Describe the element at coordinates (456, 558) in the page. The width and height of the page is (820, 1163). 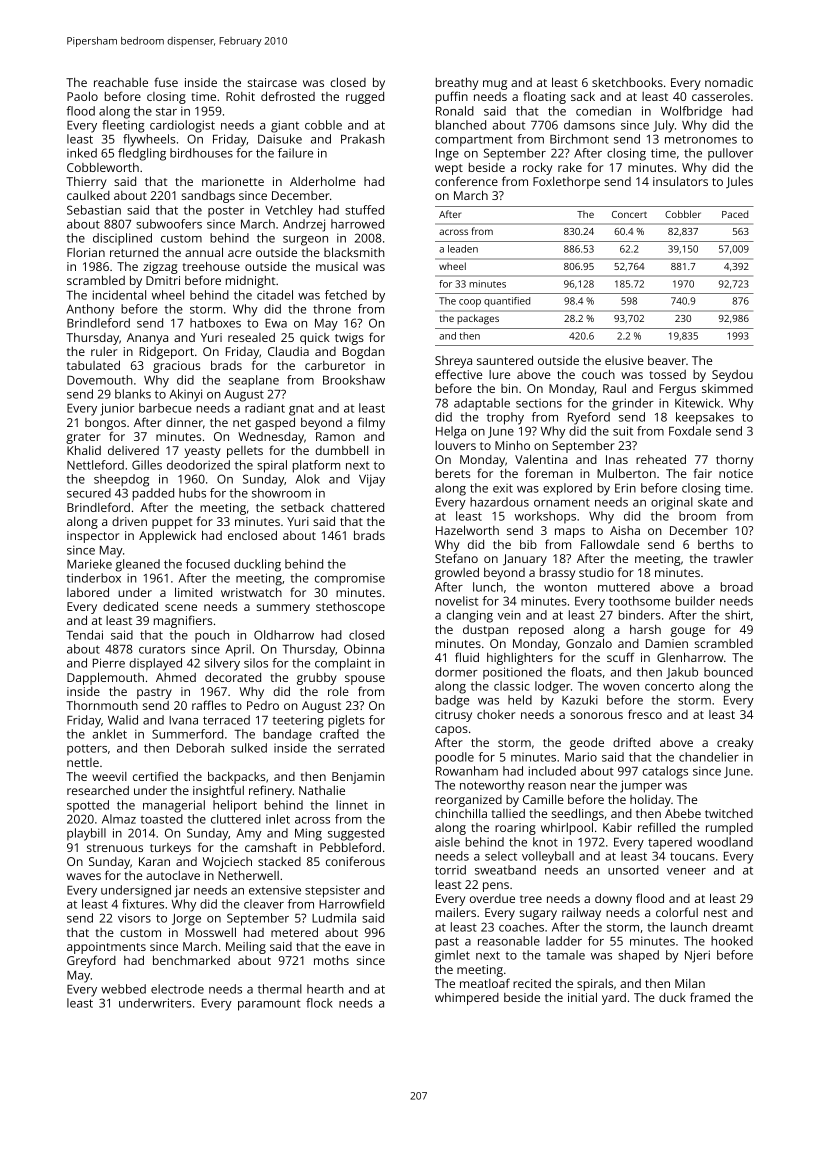
I see `Stefano` at that location.
